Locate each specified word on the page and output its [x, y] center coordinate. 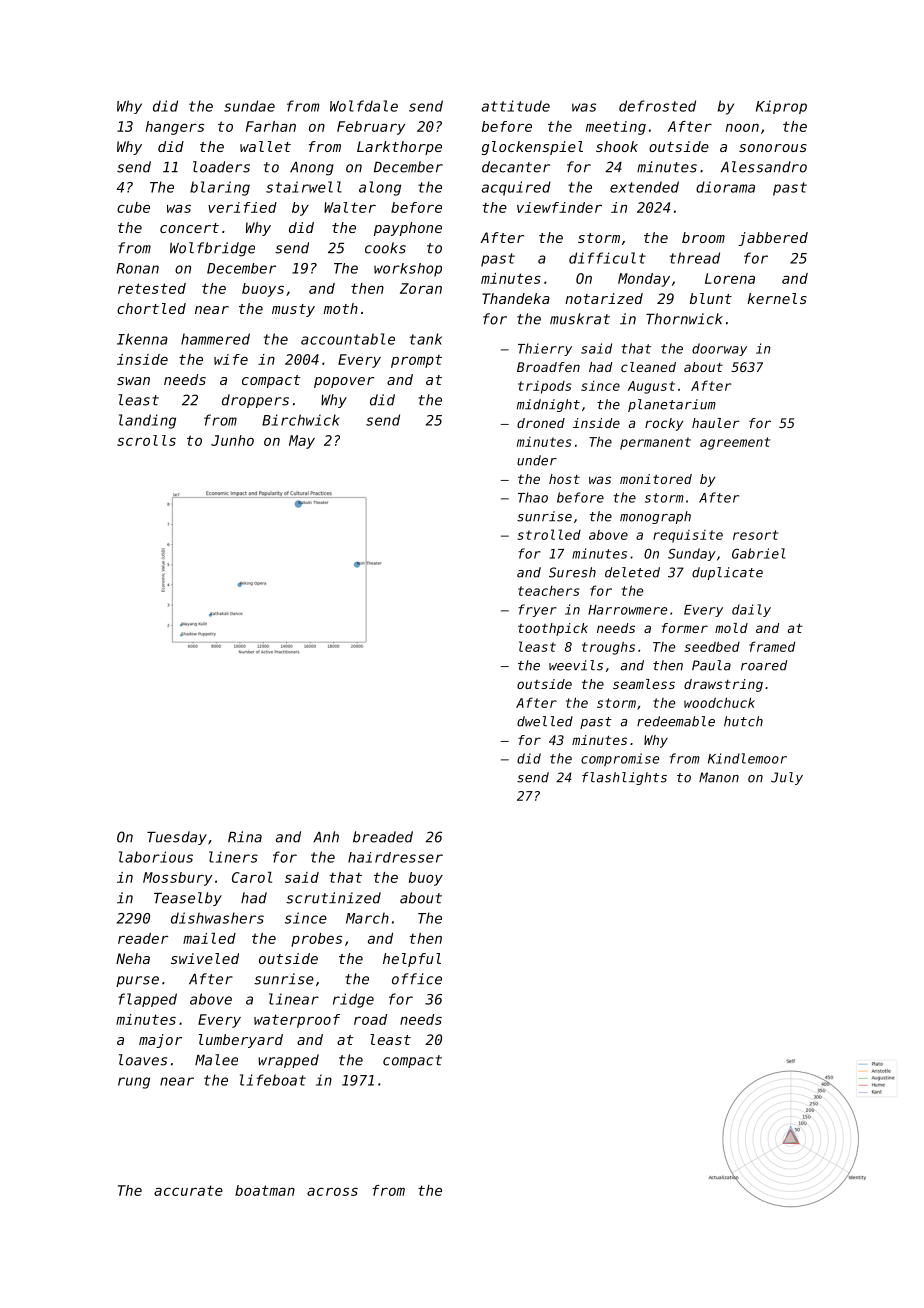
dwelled [545, 721]
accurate [188, 1190]
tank [426, 339]
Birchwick [301, 420]
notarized [604, 298]
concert [189, 228]
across [332, 1191]
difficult [607, 258]
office [417, 979]
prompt [416, 361]
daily [751, 610]
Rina [245, 837]
